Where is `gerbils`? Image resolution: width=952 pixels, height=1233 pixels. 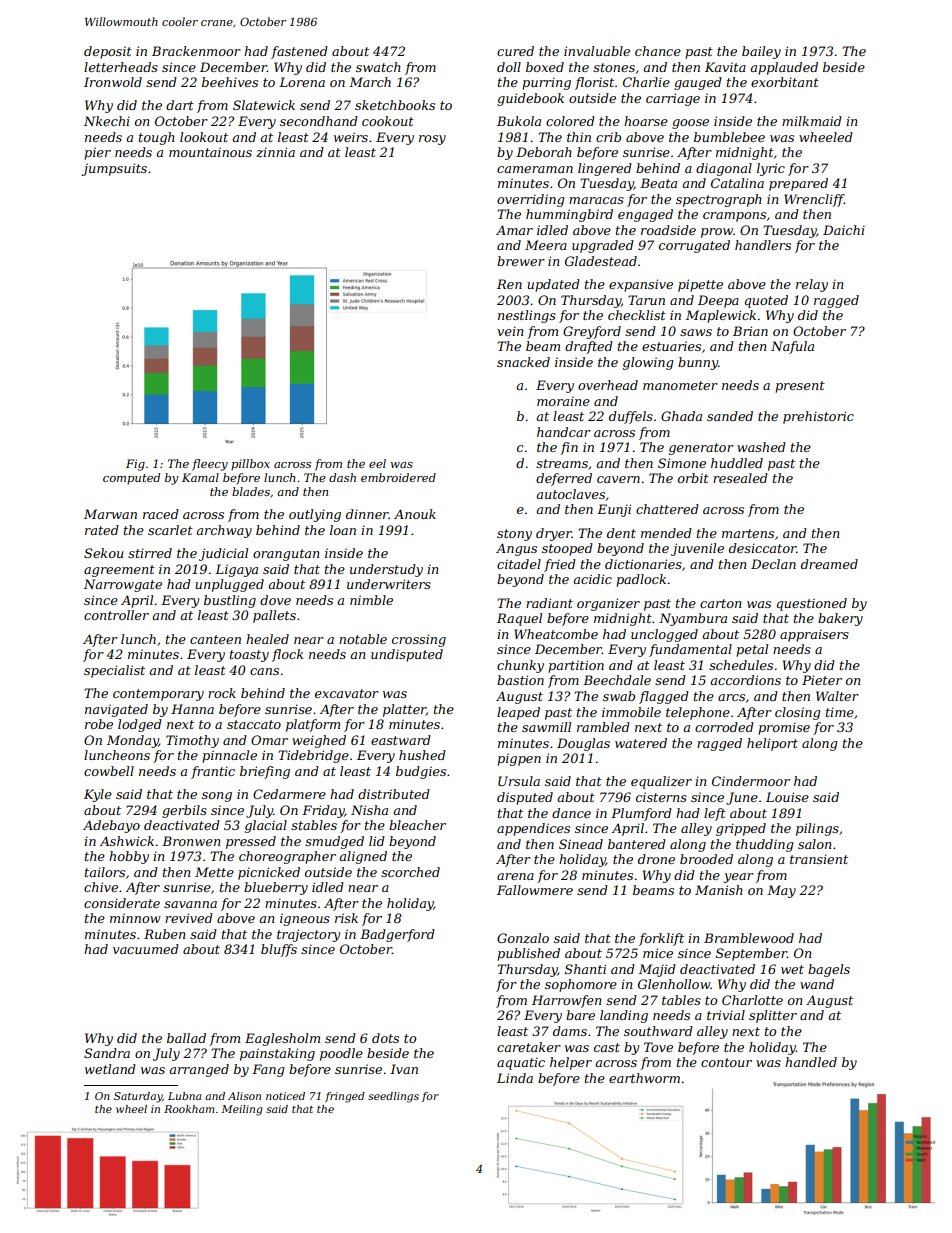
gerbils is located at coordinates (184, 811).
